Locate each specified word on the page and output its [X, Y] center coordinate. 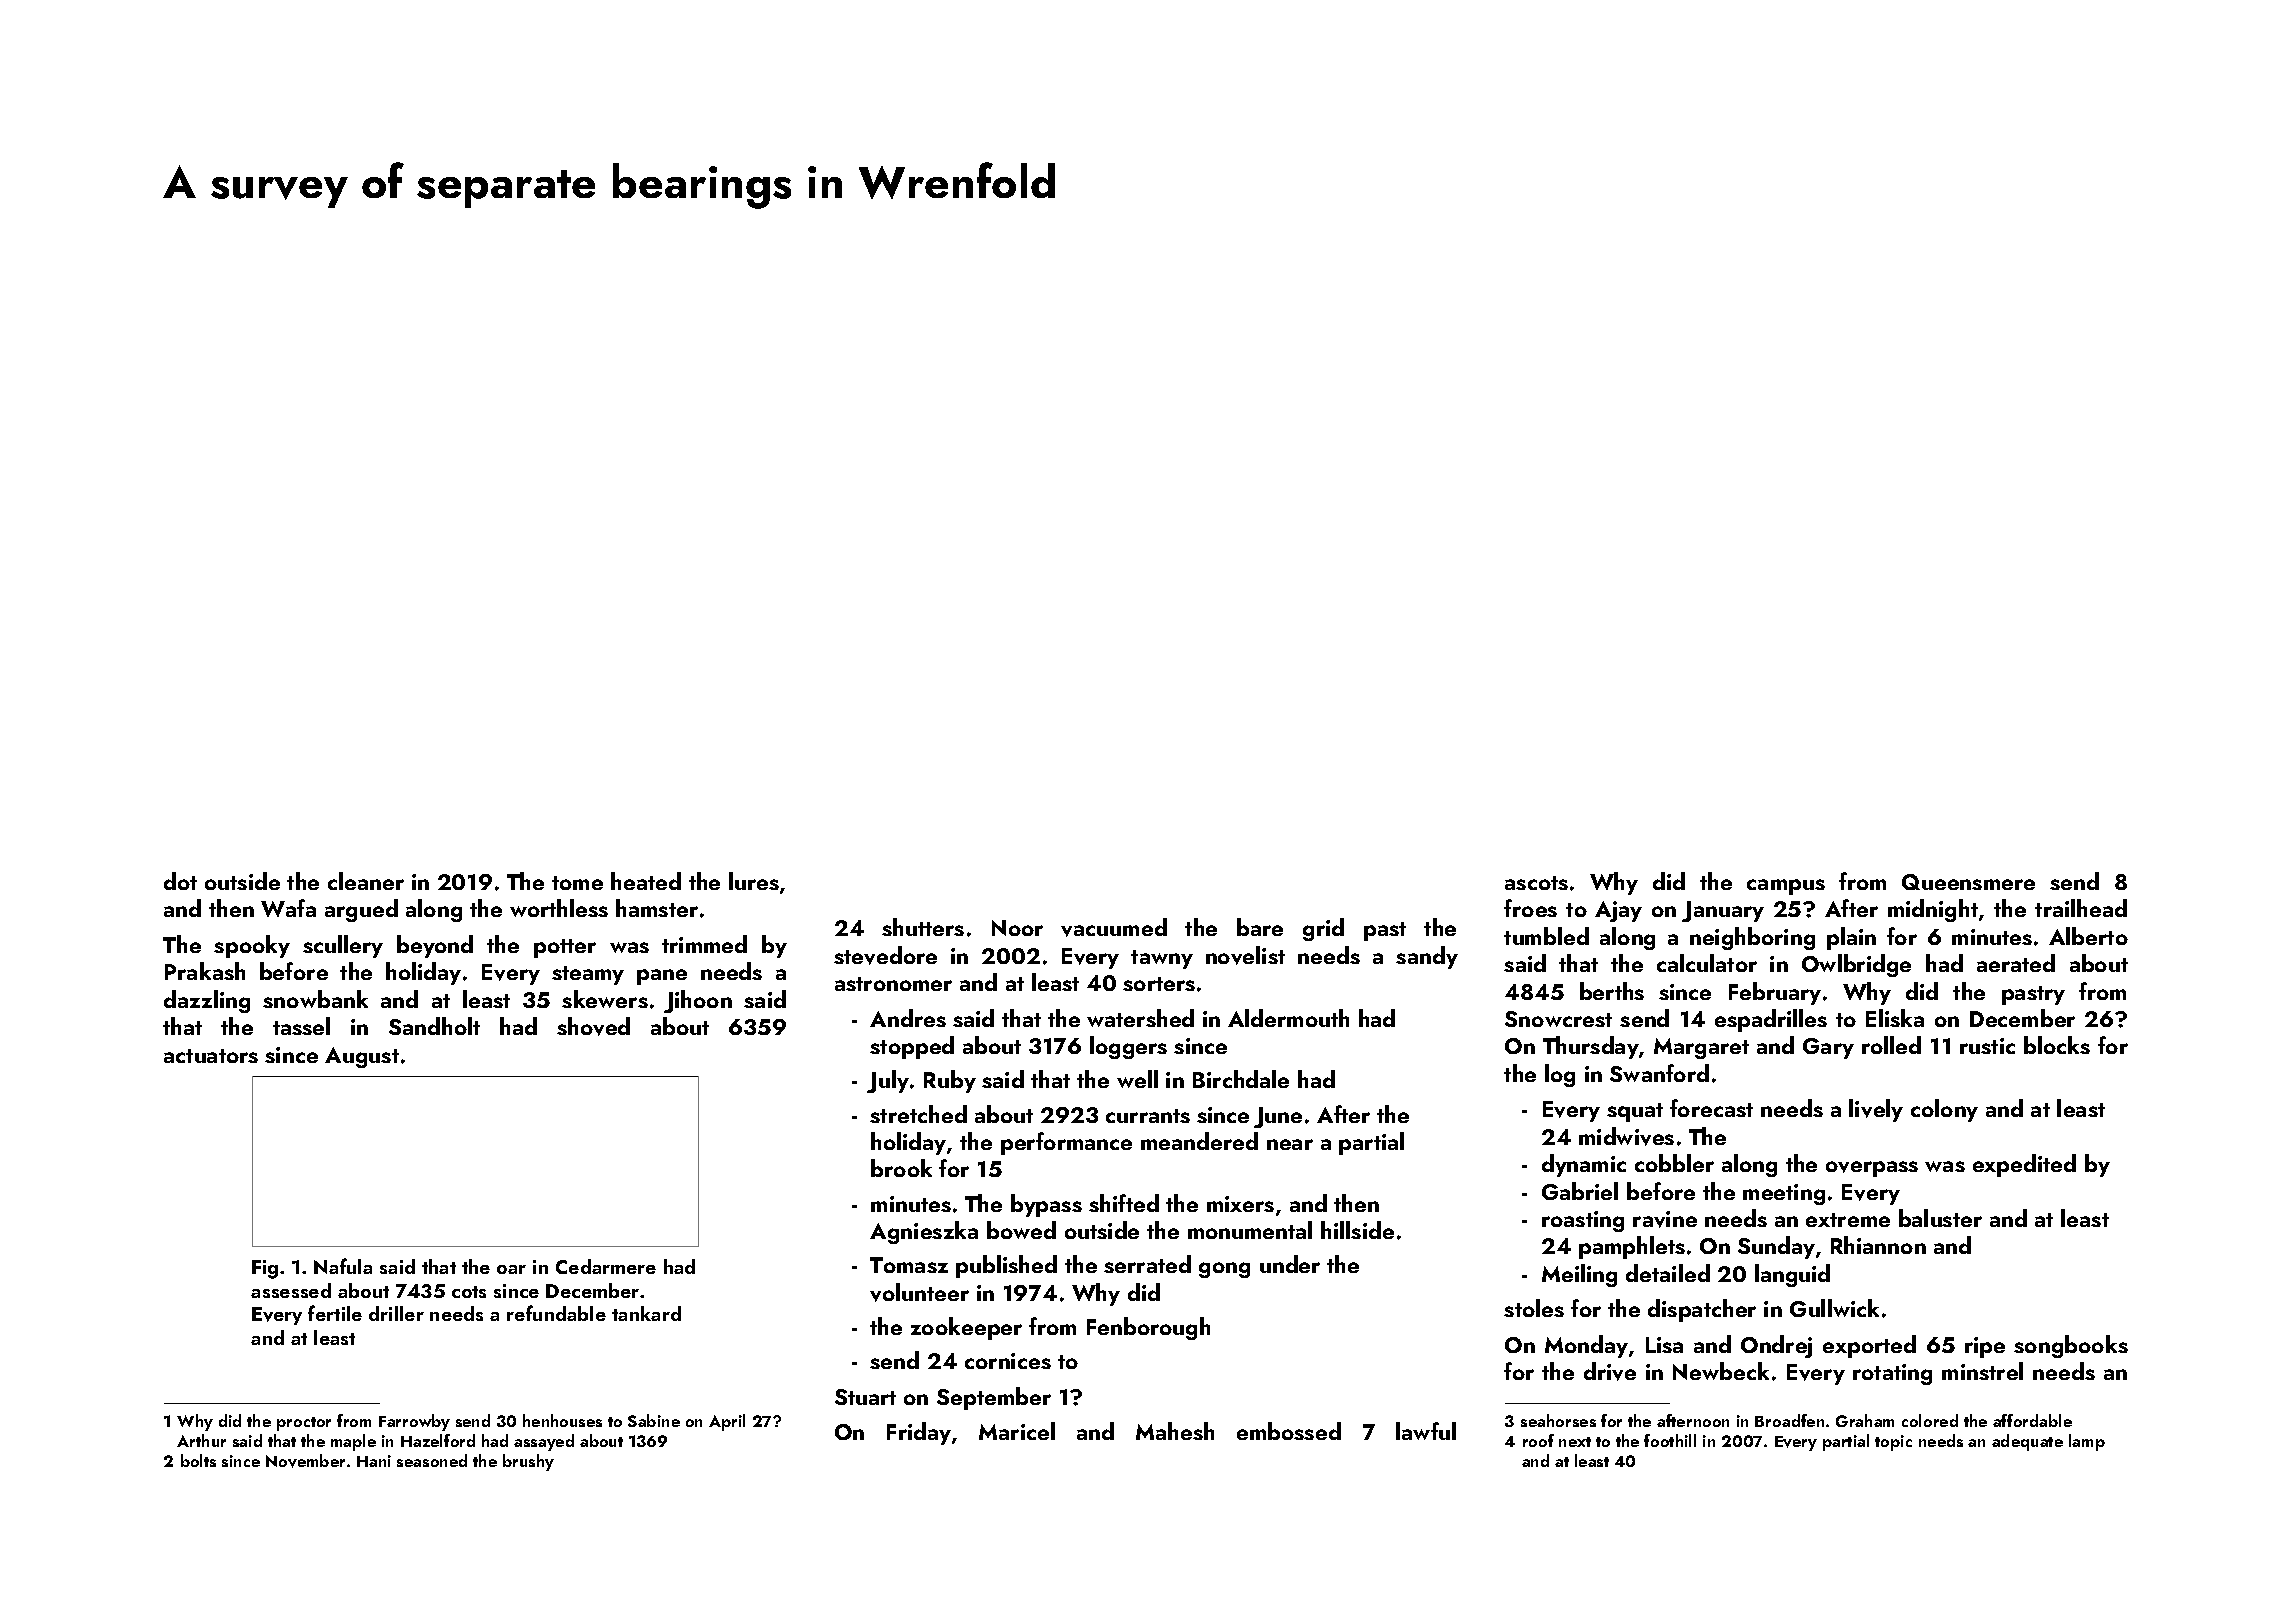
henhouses [562, 1420]
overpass [1872, 1169]
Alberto [2088, 936]
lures [754, 881]
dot [180, 881]
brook [901, 1168]
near [1290, 1144]
